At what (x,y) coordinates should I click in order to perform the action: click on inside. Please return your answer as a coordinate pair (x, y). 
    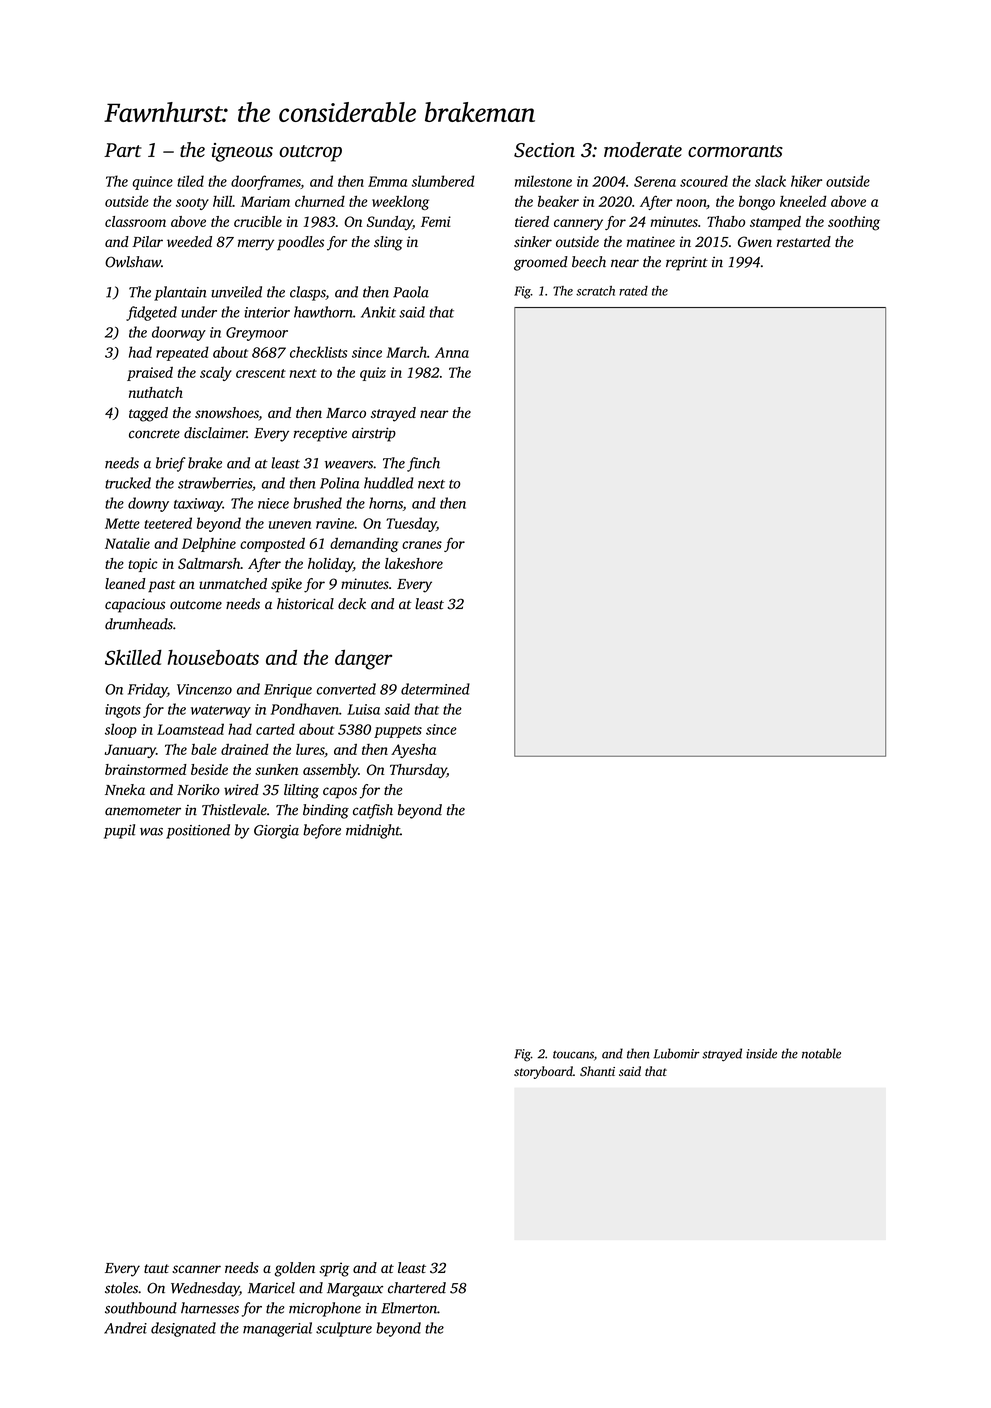
    Looking at the image, I should click on (761, 1053).
